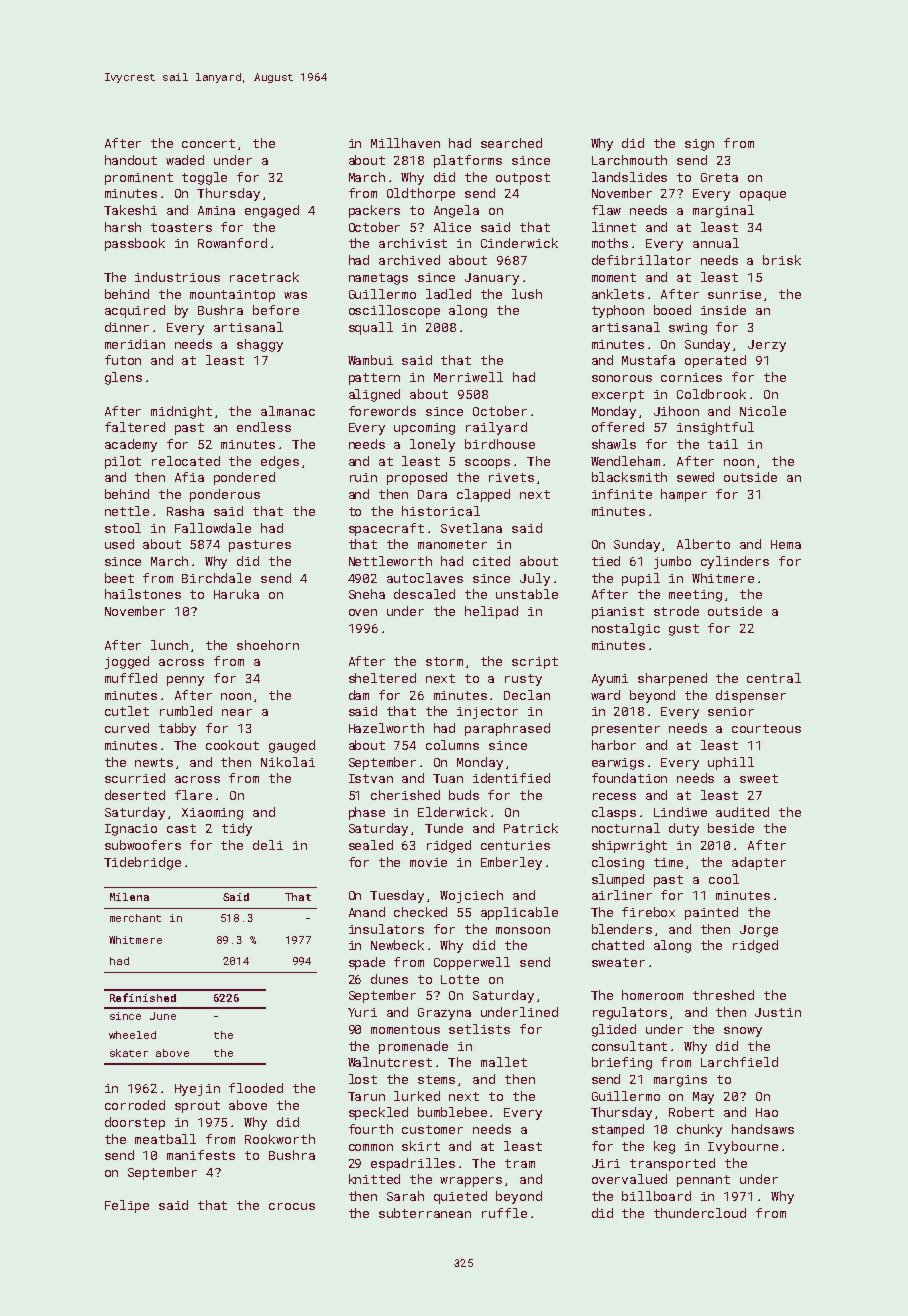  I want to click on endless, so click(264, 427).
